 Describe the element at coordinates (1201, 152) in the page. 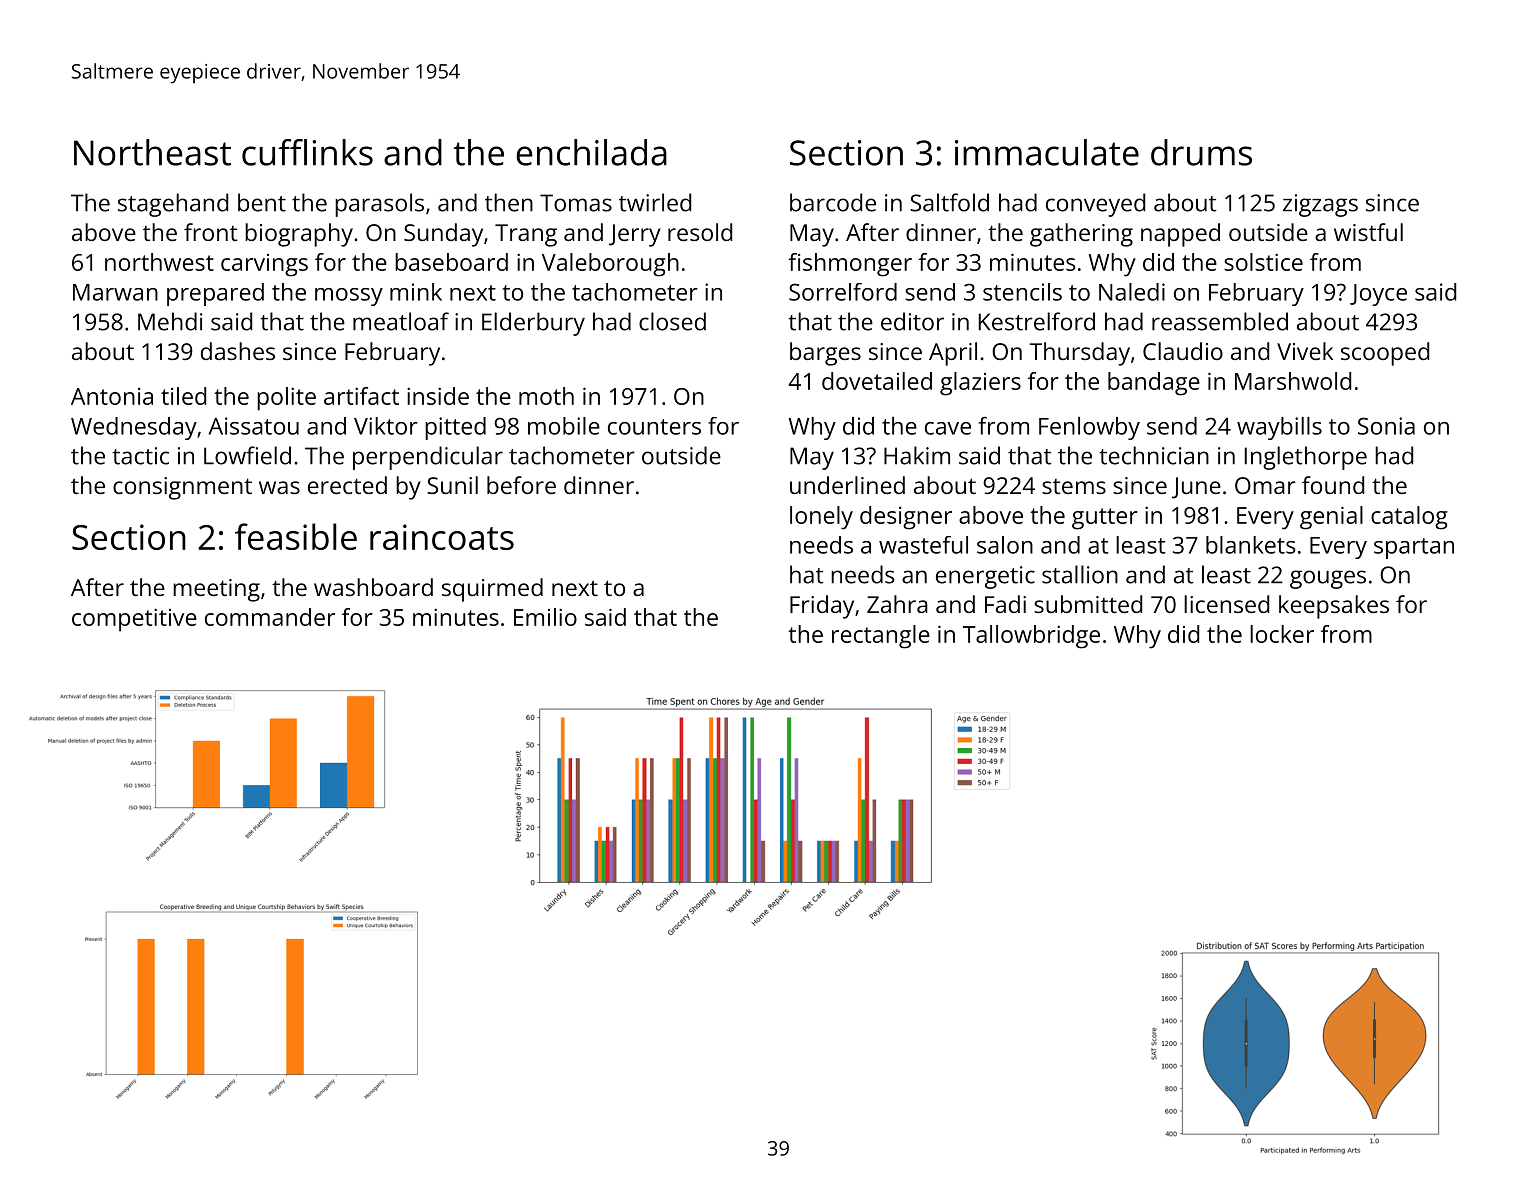

I see `drums` at that location.
